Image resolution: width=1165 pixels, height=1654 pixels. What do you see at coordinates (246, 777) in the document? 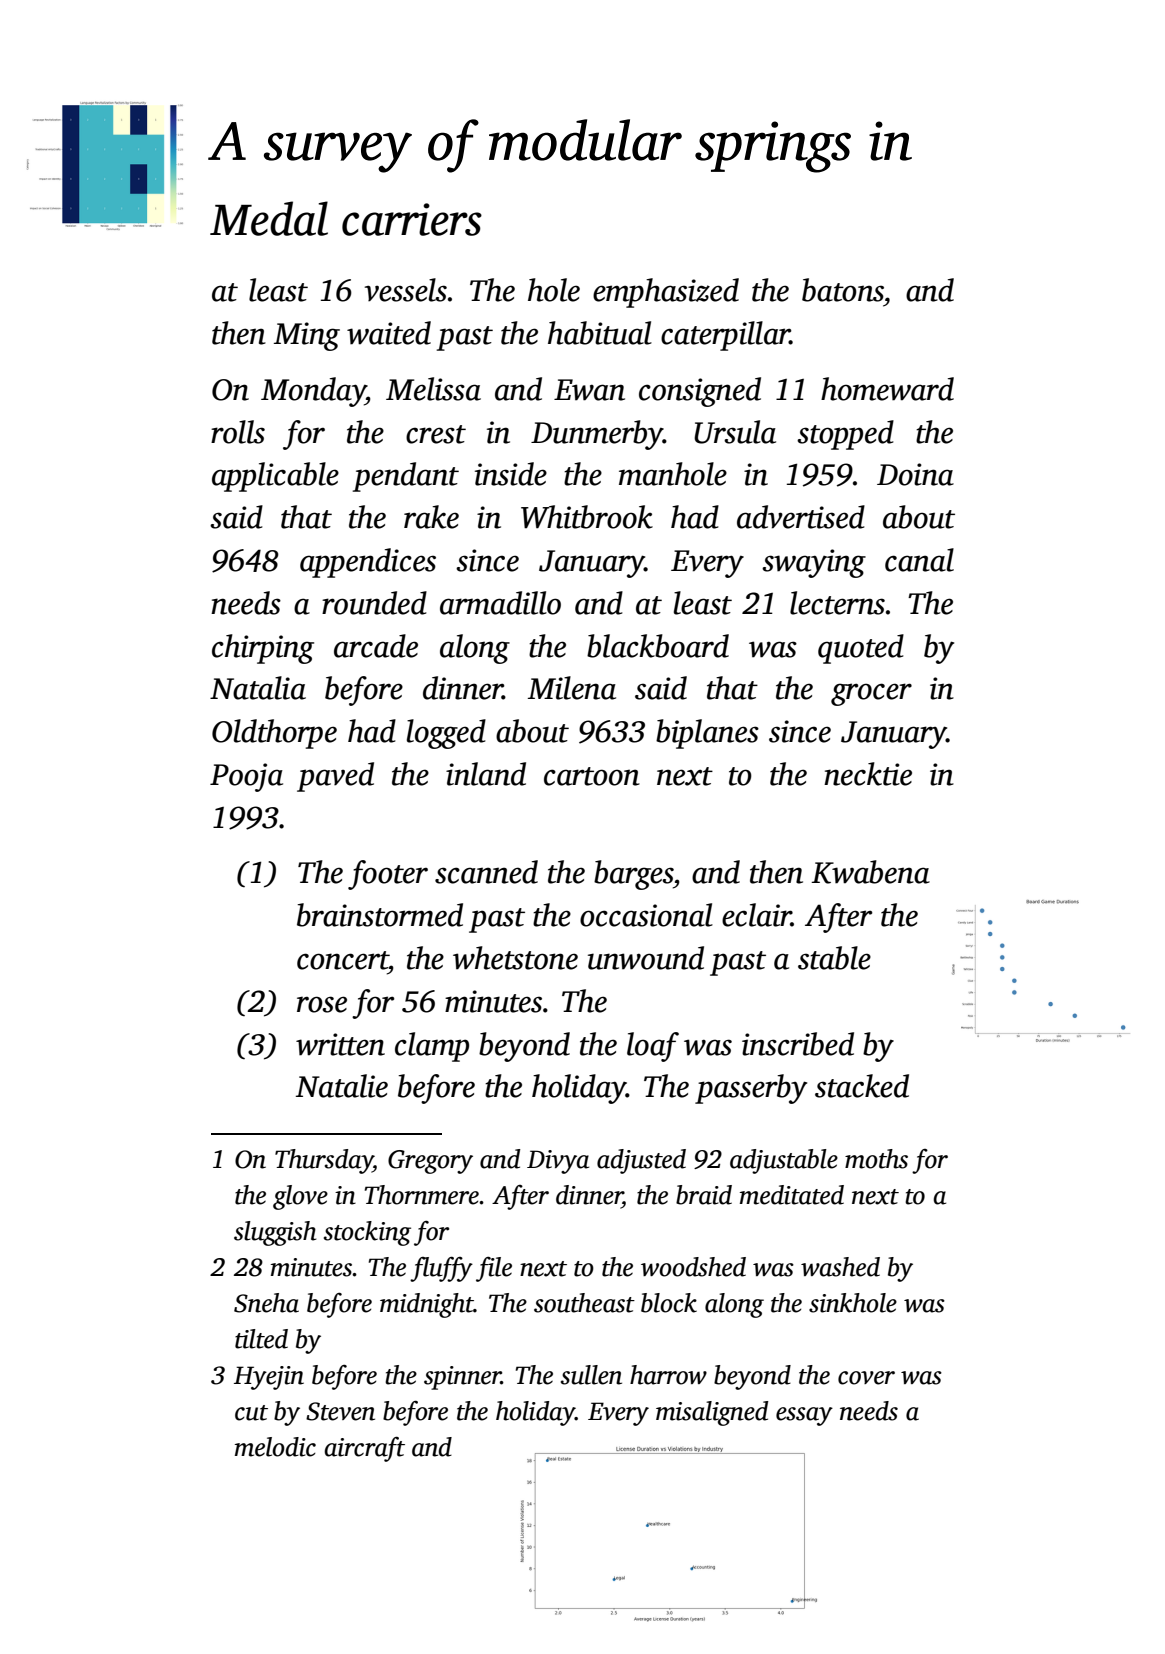
I see `Pooja` at bounding box center [246, 777].
